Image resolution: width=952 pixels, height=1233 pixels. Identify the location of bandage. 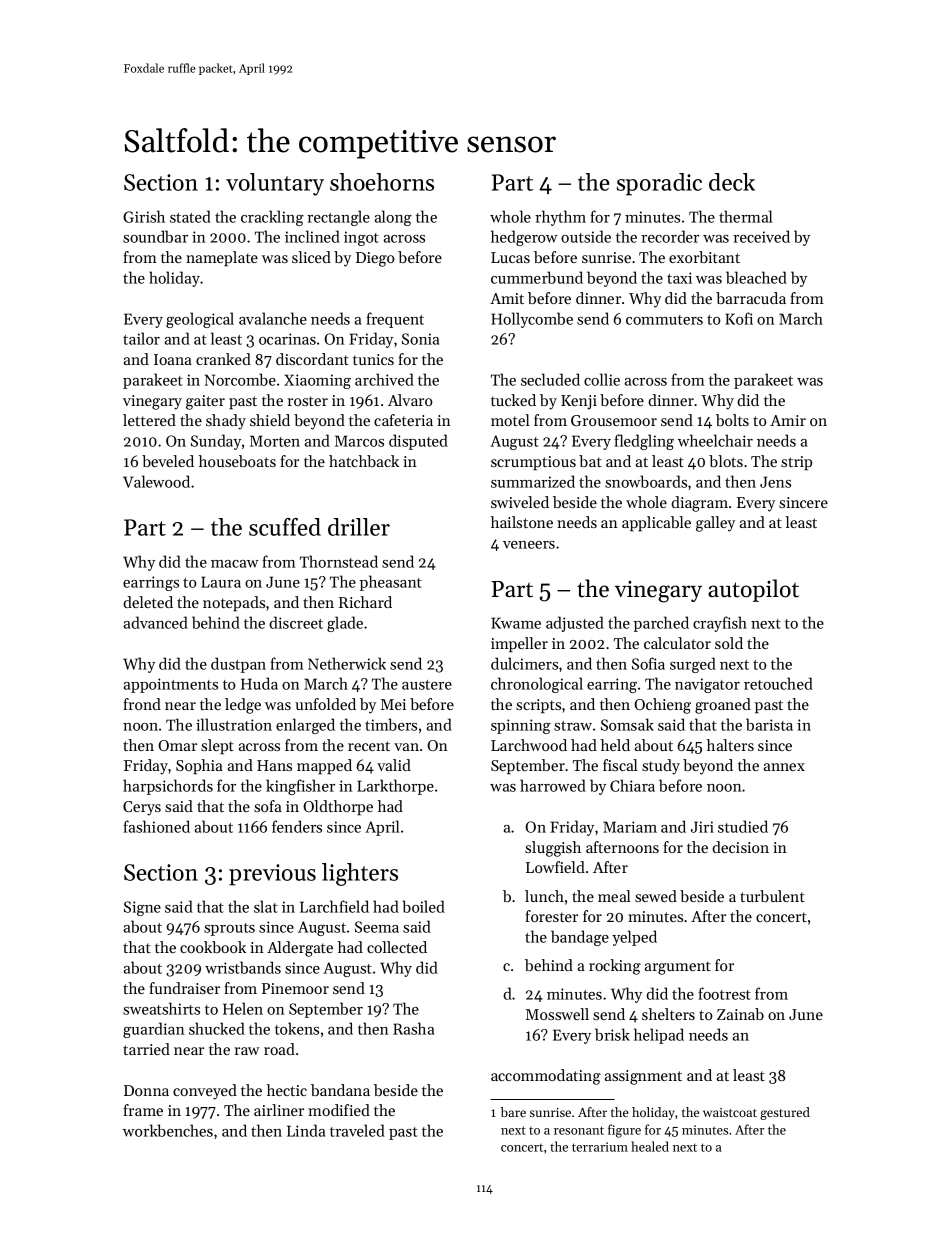
(580, 938).
